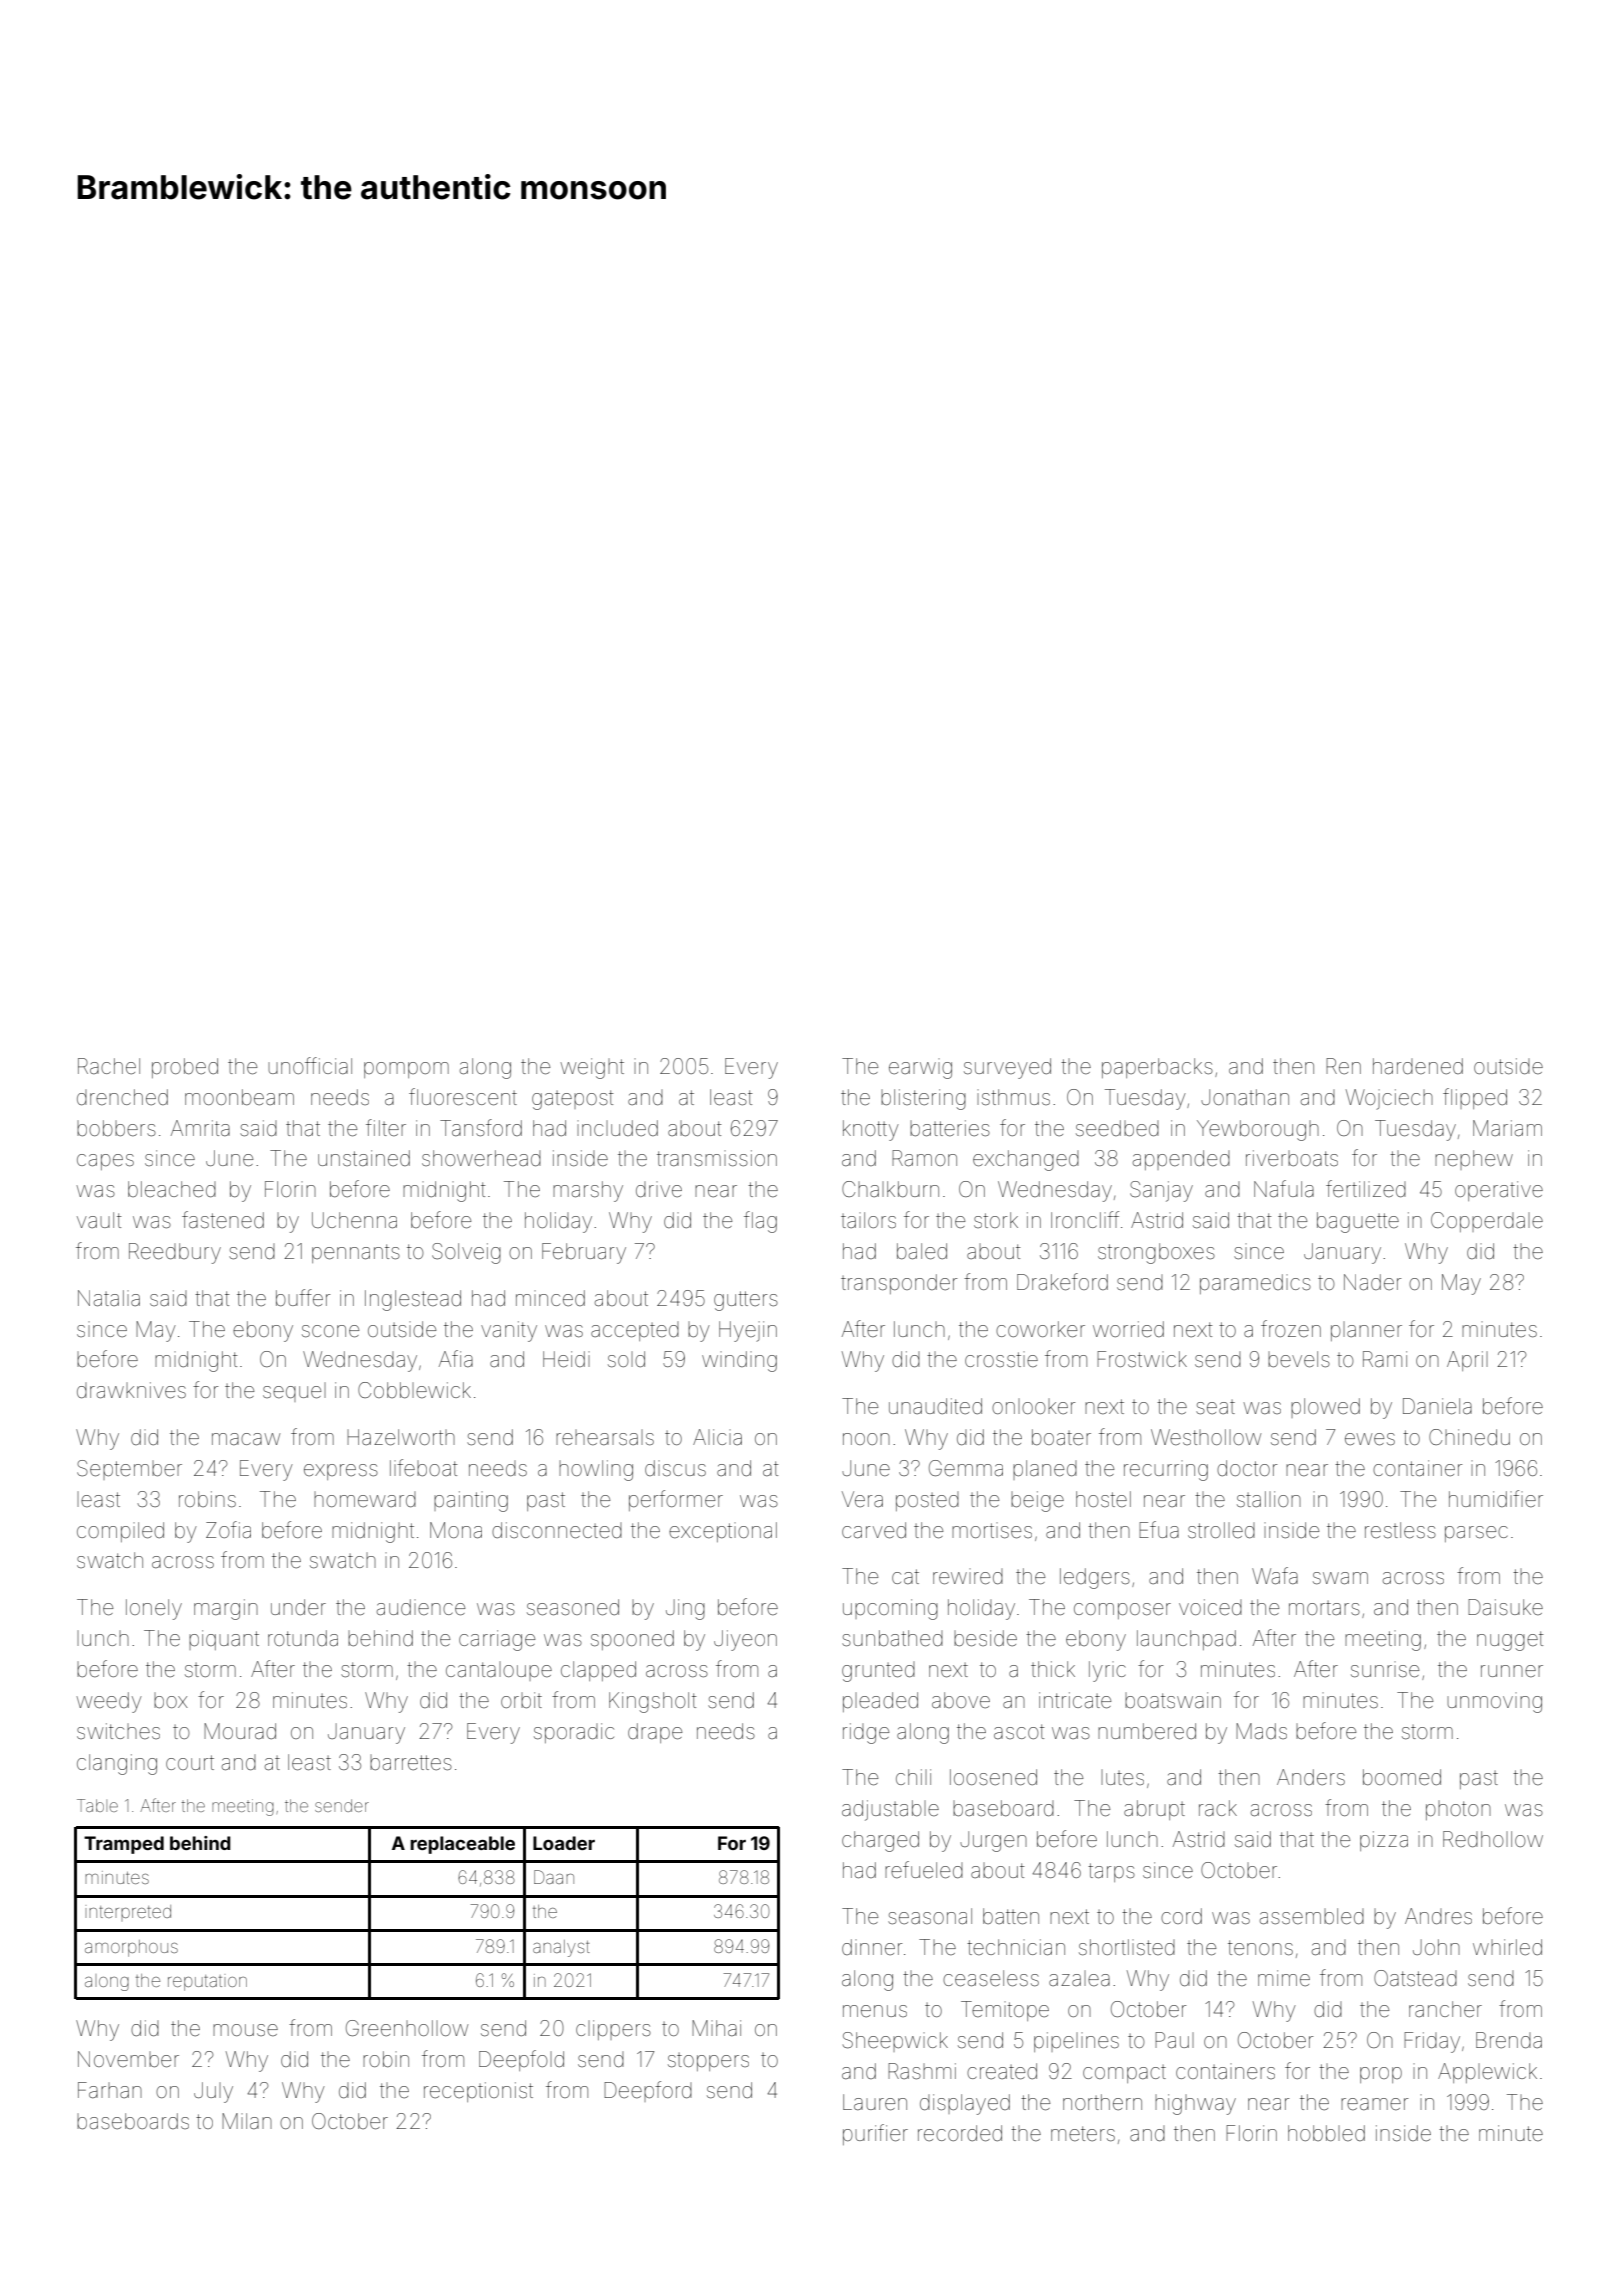  I want to click on Milan, so click(247, 2121).
